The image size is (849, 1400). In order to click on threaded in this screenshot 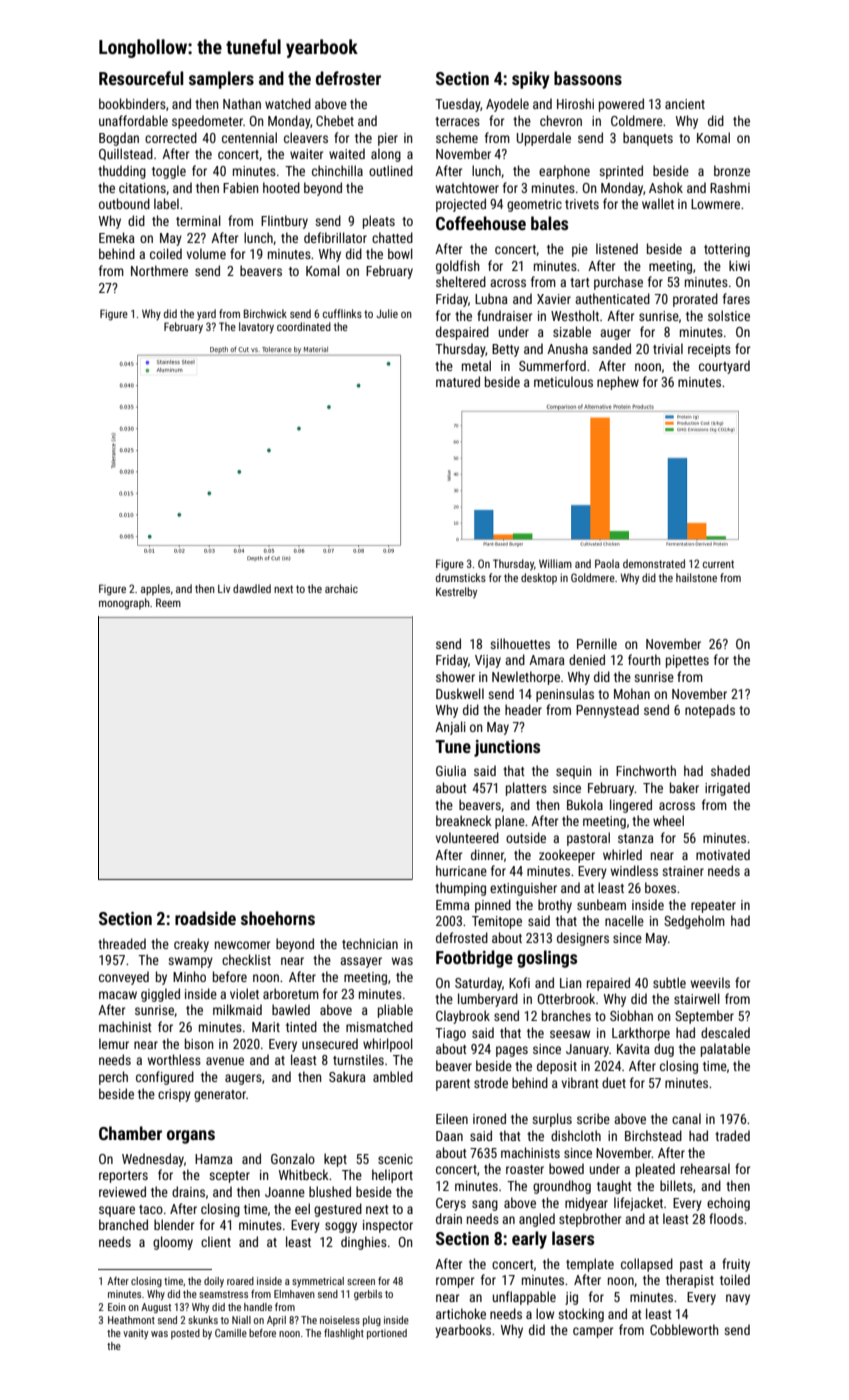, I will do `click(122, 943)`.
